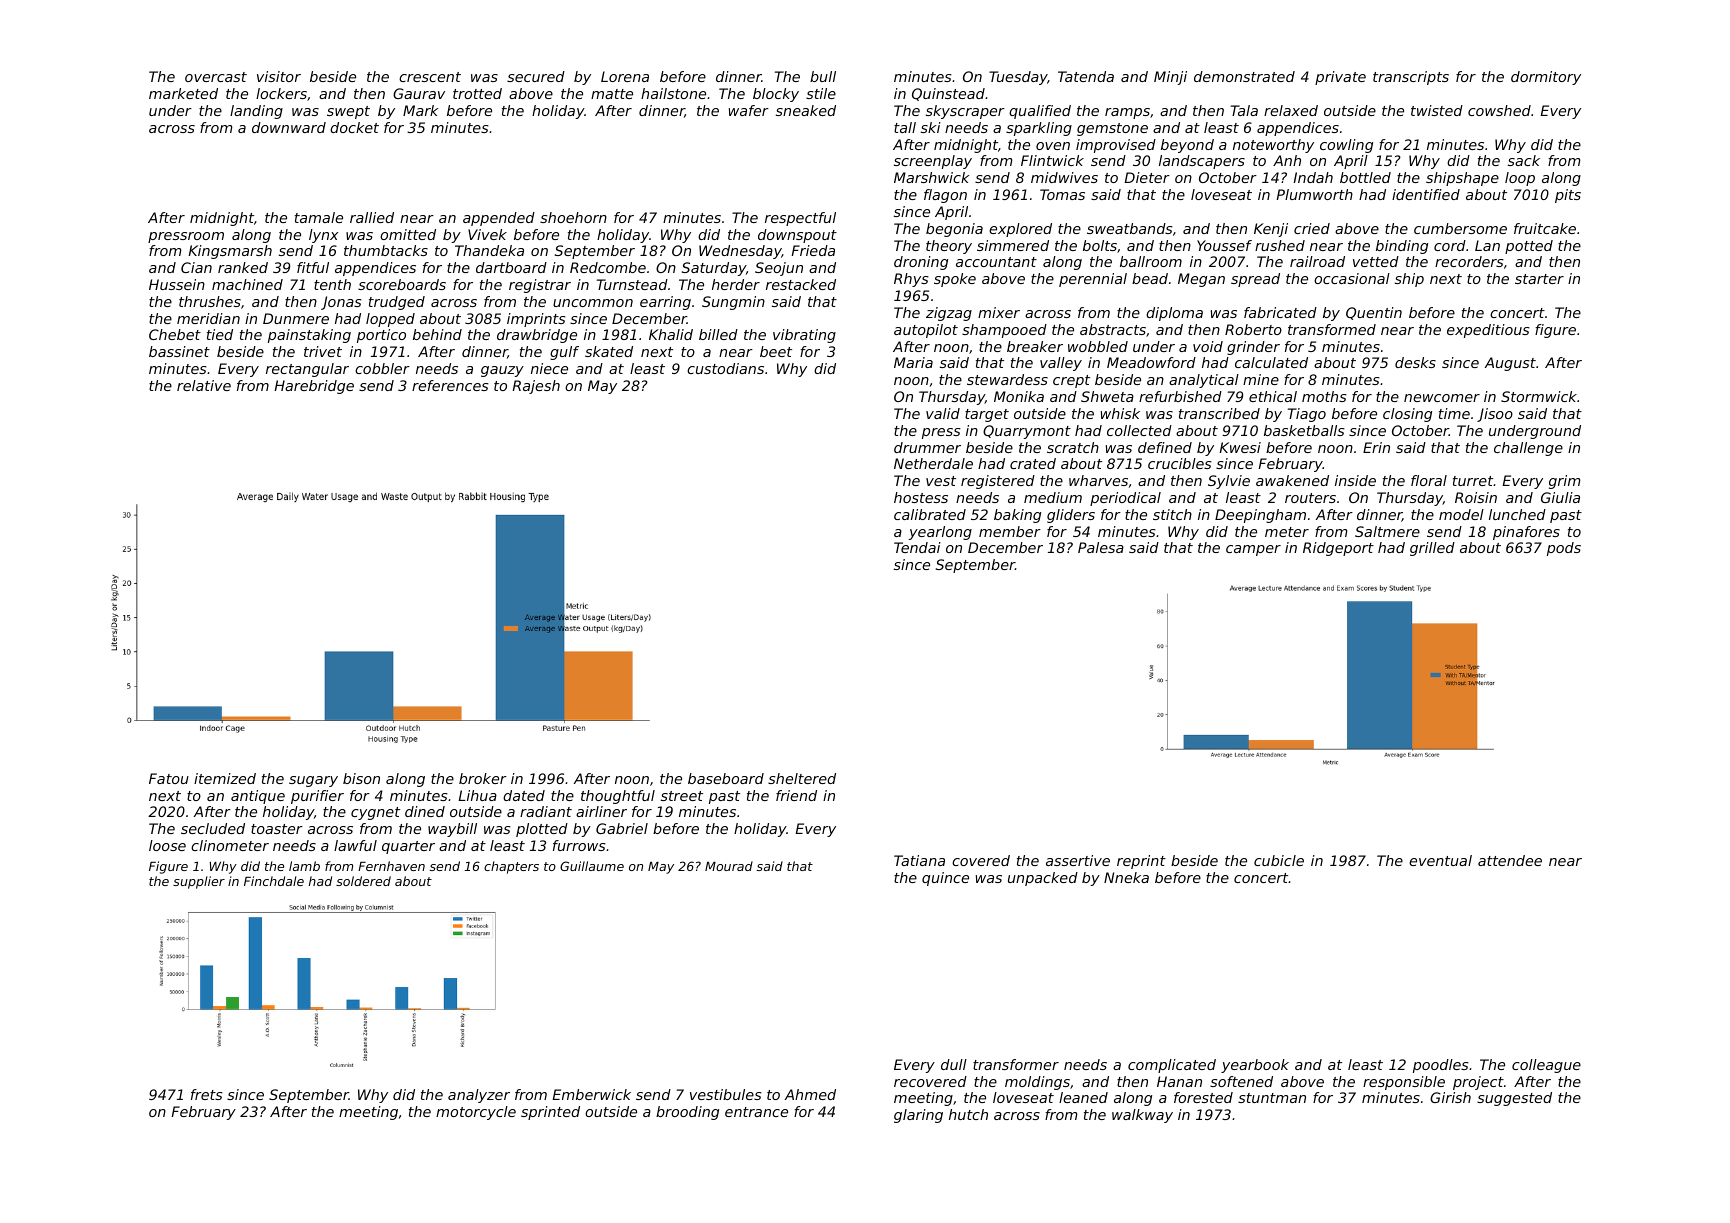  I want to click on Palesa, so click(1101, 547).
